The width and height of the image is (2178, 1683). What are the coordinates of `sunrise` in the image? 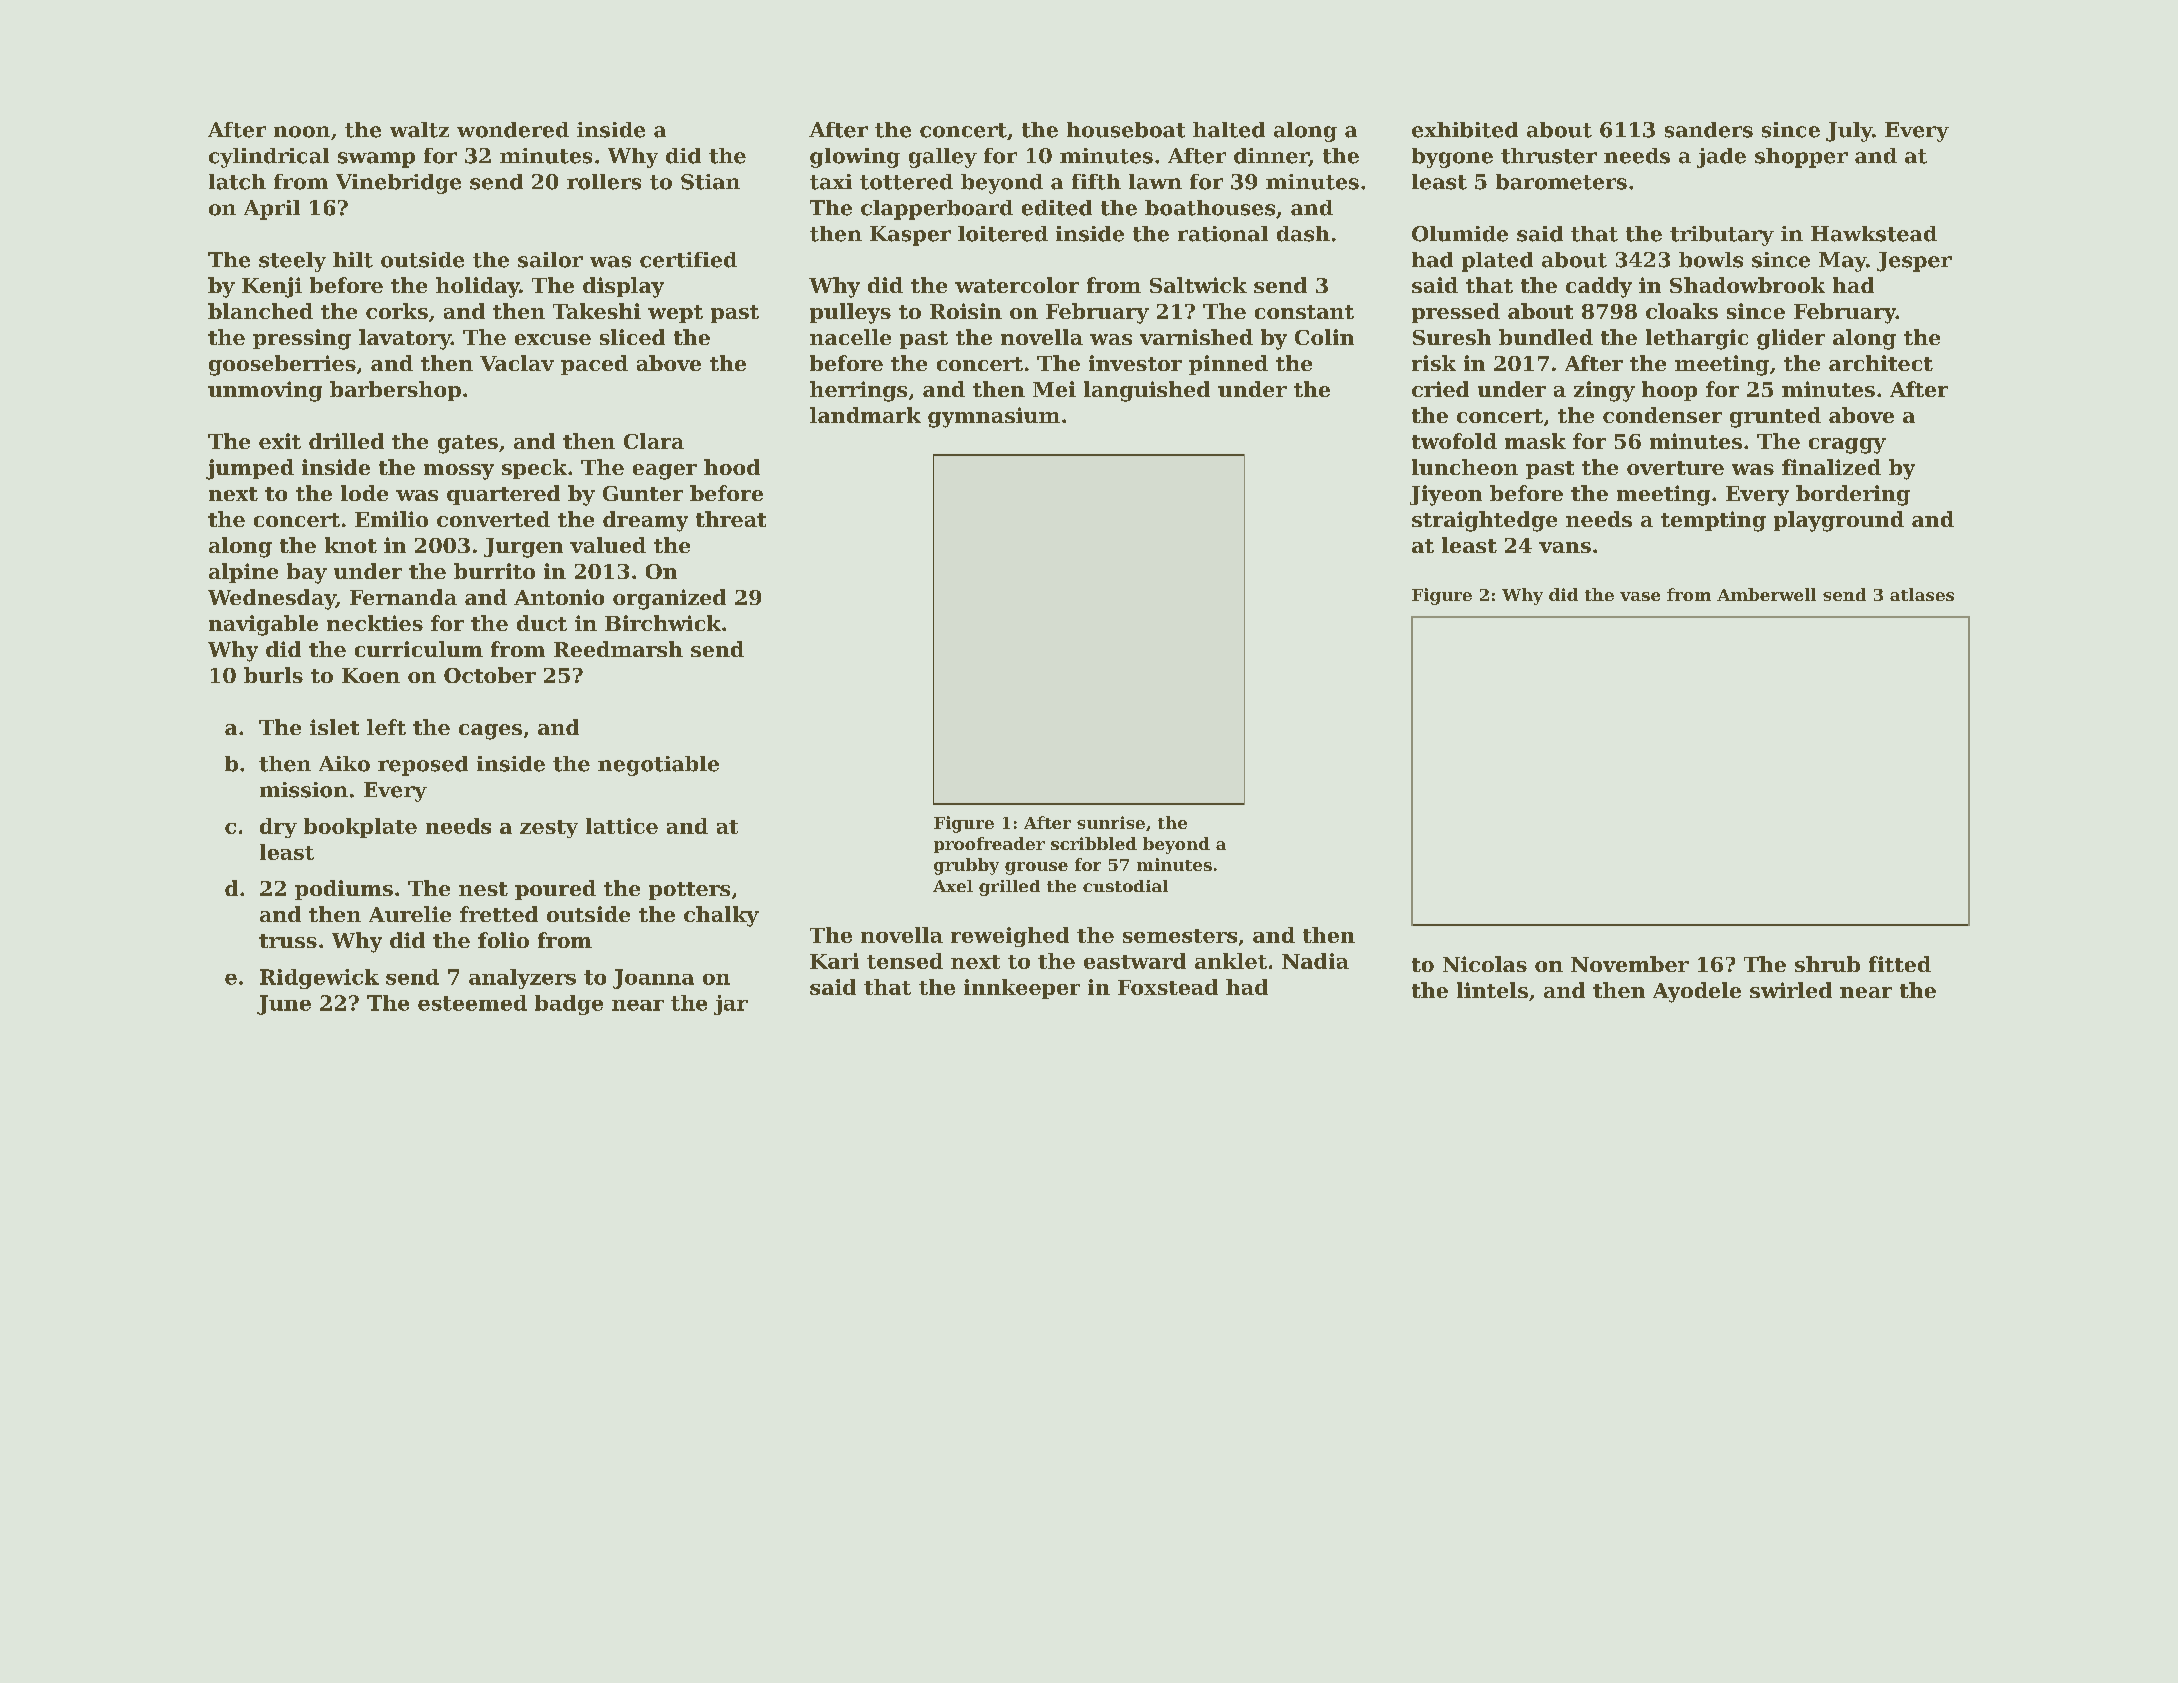 It's located at (1111, 822).
